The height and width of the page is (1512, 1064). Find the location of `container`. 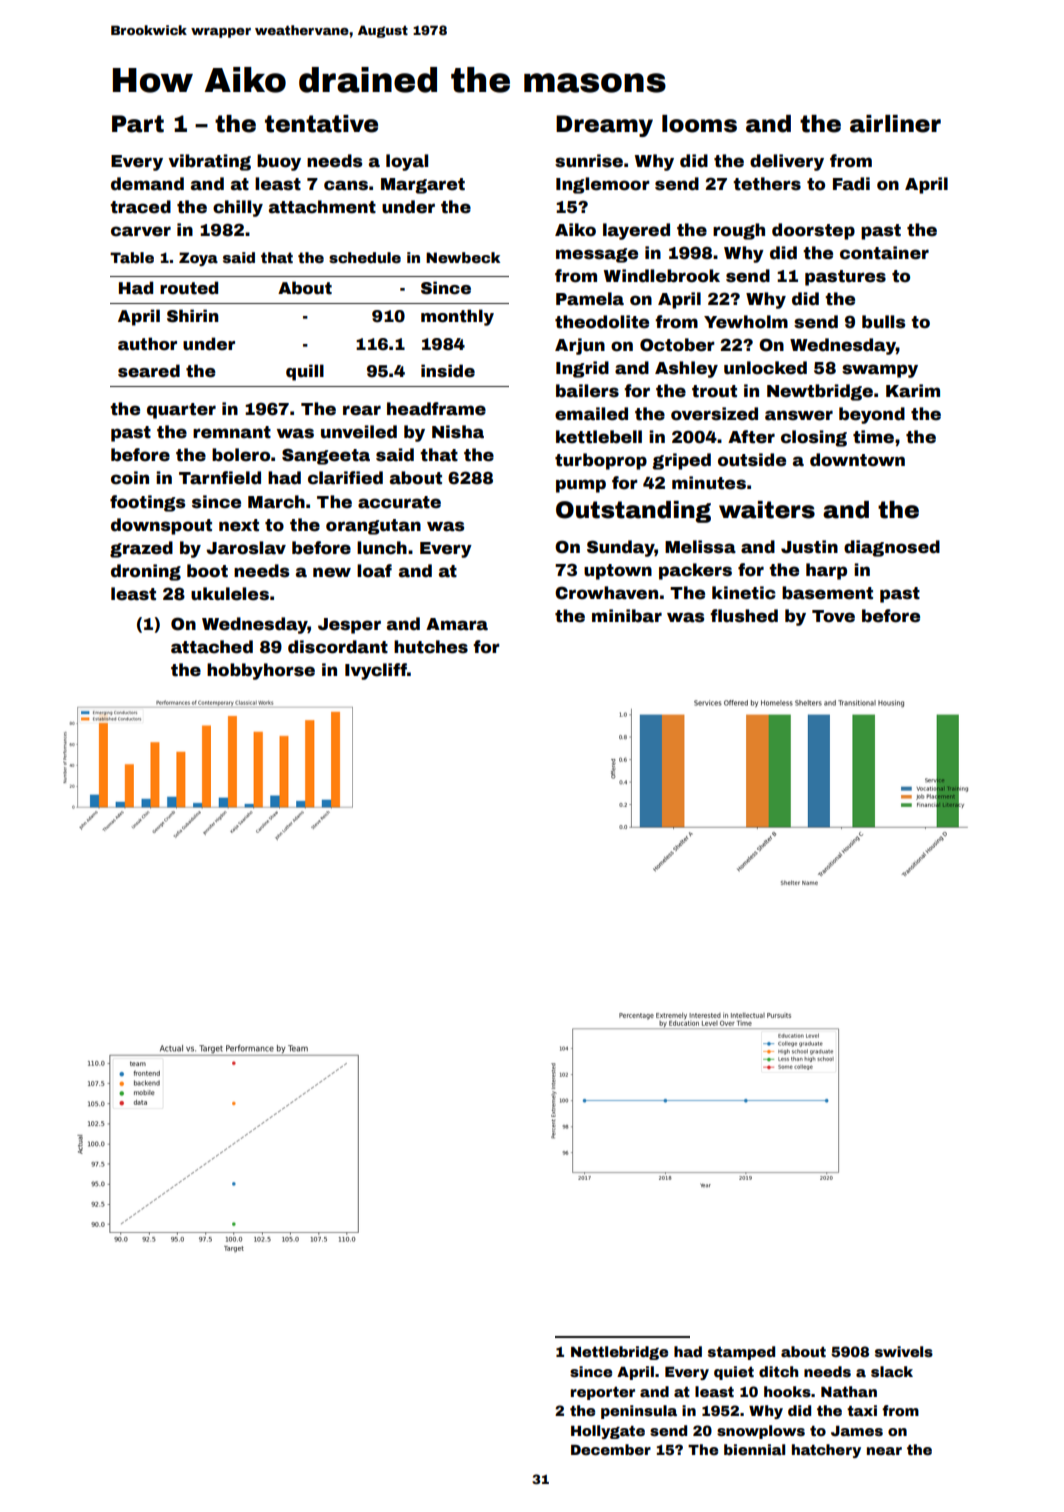

container is located at coordinates (884, 253).
